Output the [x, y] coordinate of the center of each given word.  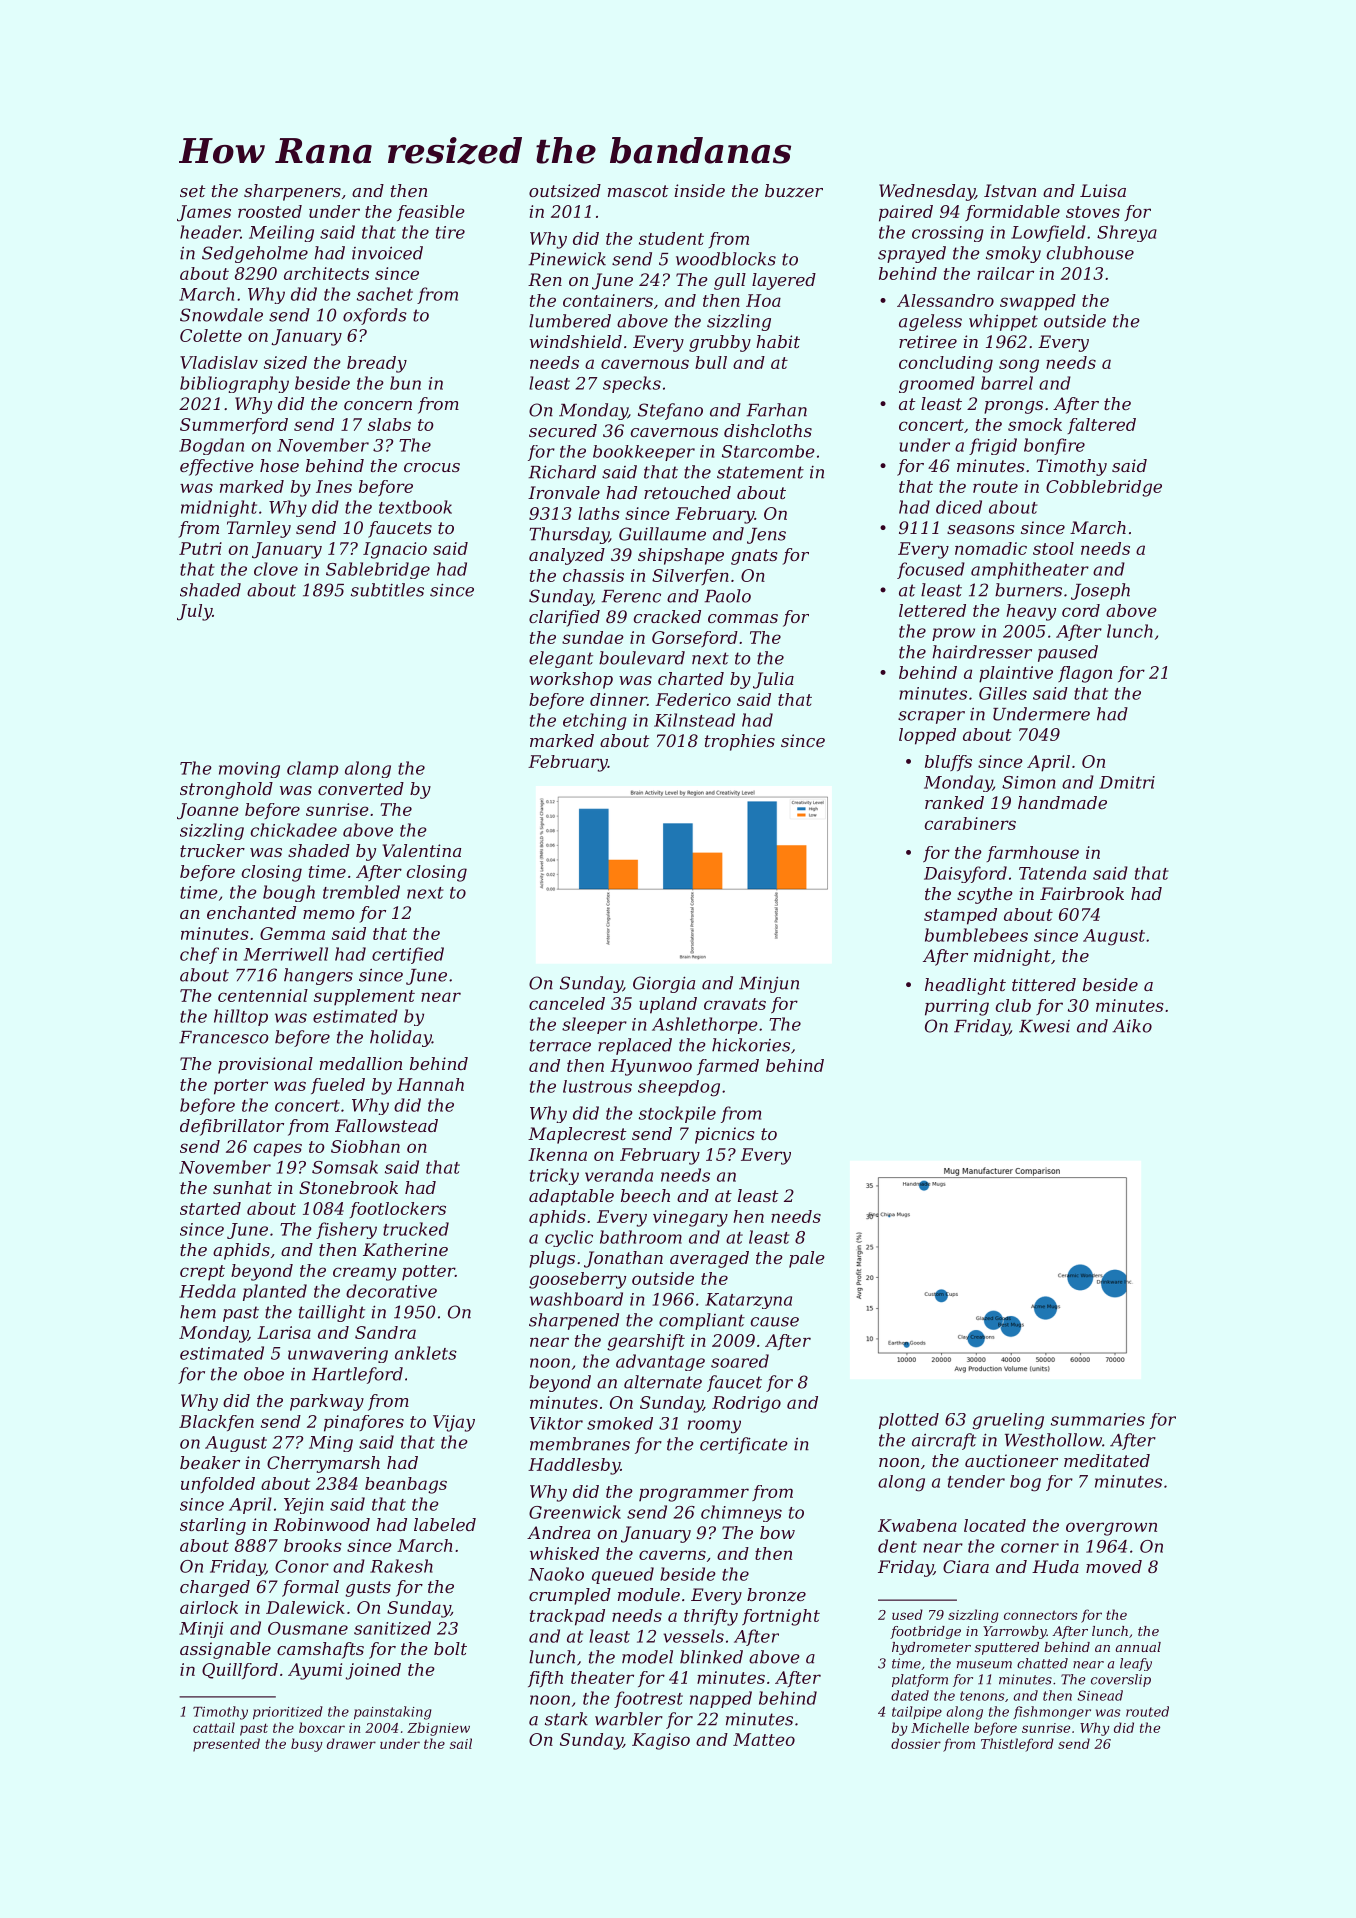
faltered [1101, 426]
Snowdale [221, 315]
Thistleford [1017, 1745]
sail [461, 1743]
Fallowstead [386, 1125]
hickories [751, 1045]
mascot [638, 191]
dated [910, 1695]
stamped [960, 916]
